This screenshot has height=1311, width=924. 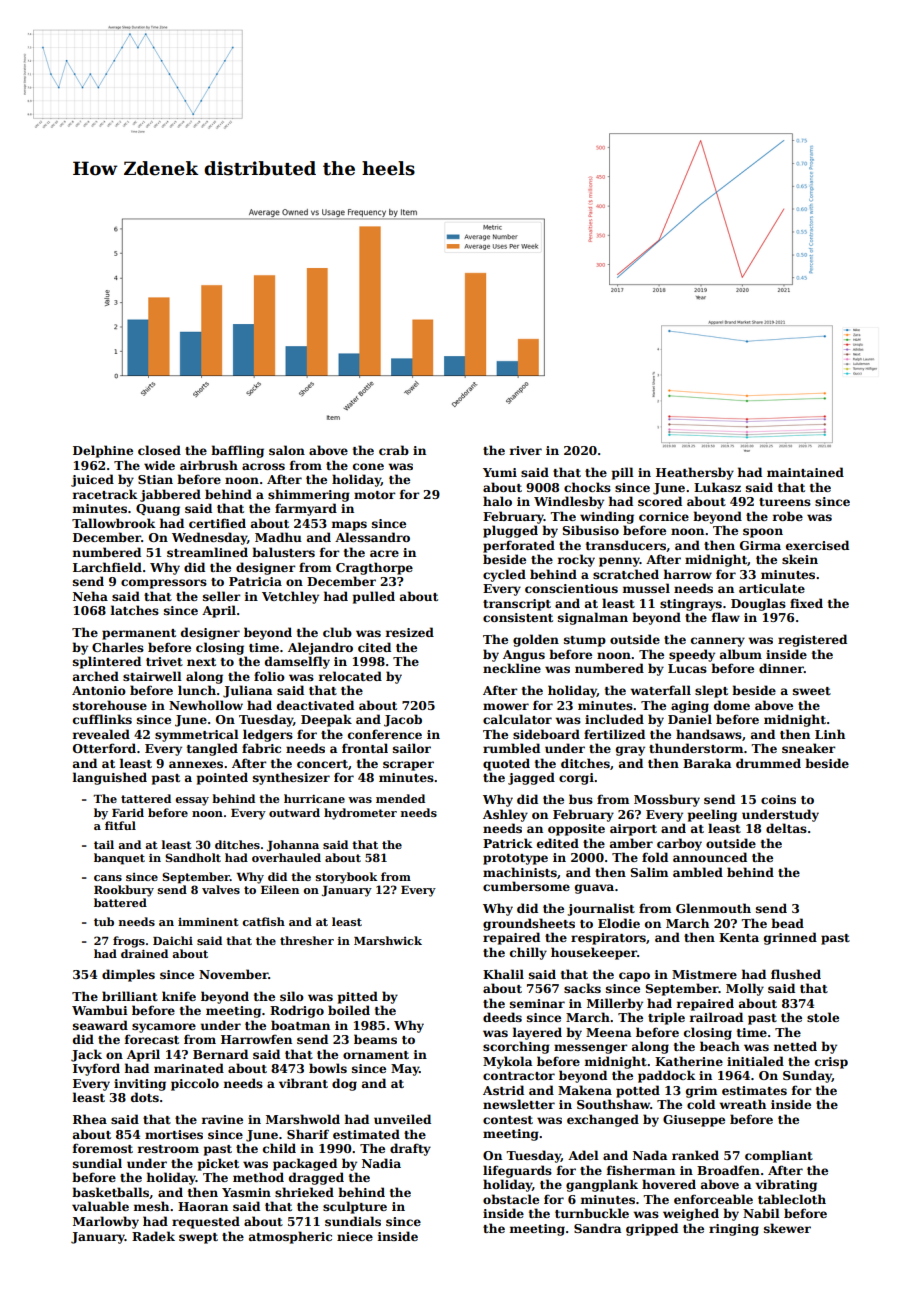 I want to click on baffling, so click(x=237, y=451).
